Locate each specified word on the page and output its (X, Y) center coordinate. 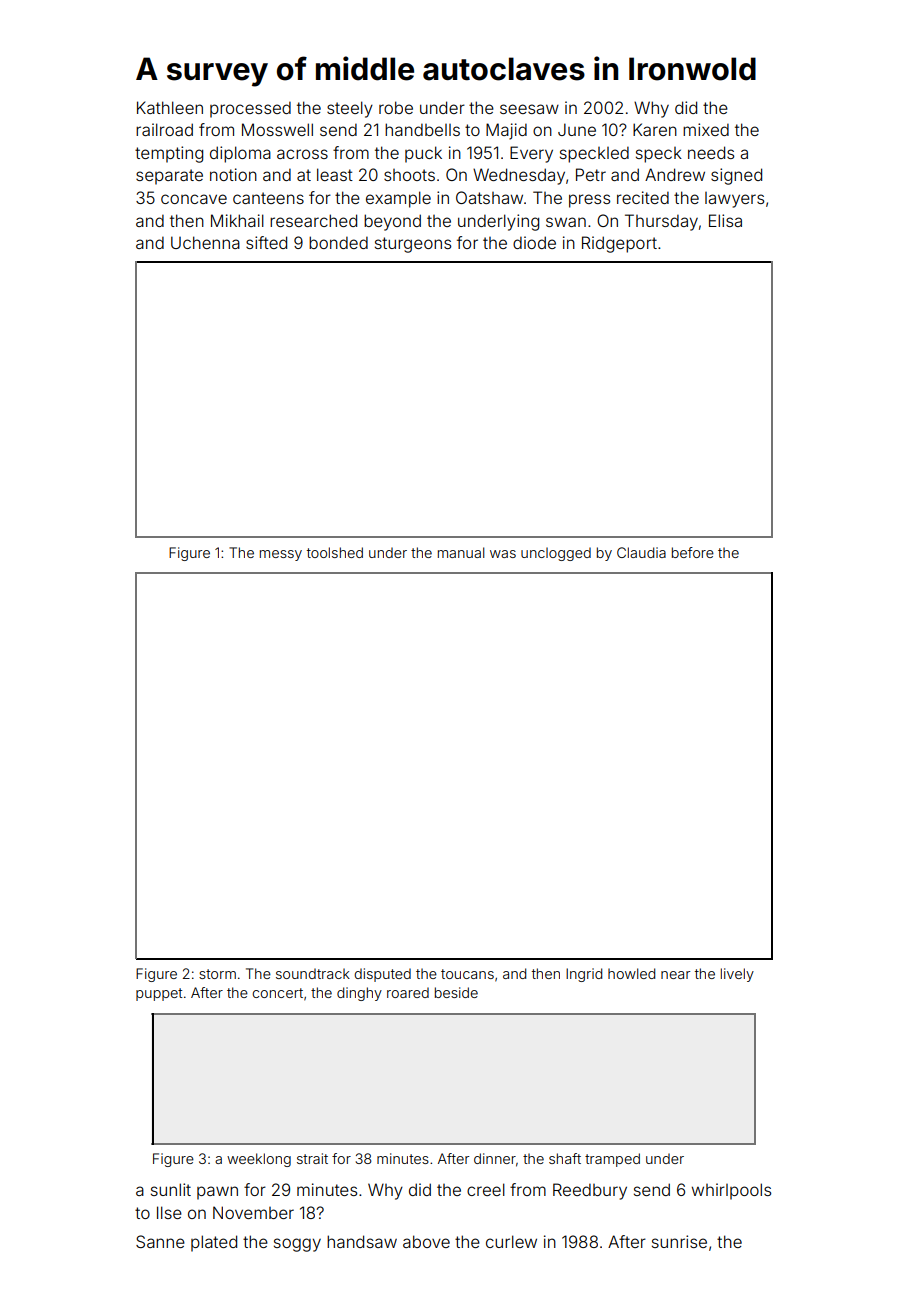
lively (737, 975)
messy (281, 555)
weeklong (259, 1160)
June (577, 129)
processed (250, 109)
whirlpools (731, 1191)
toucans (467, 974)
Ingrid (584, 975)
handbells (422, 129)
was (503, 554)
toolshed (335, 552)
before (693, 552)
